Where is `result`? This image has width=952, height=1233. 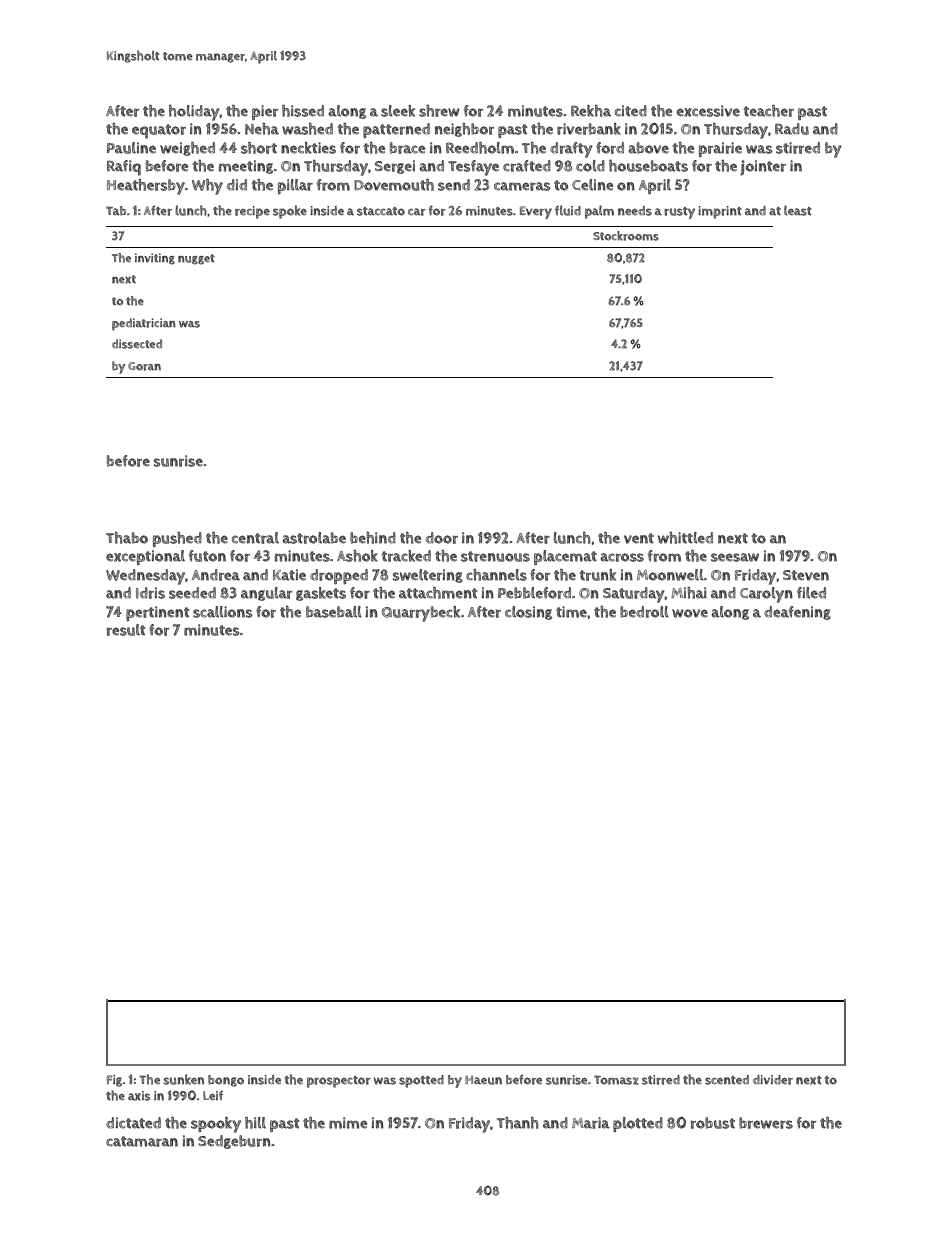 result is located at coordinates (126, 630).
